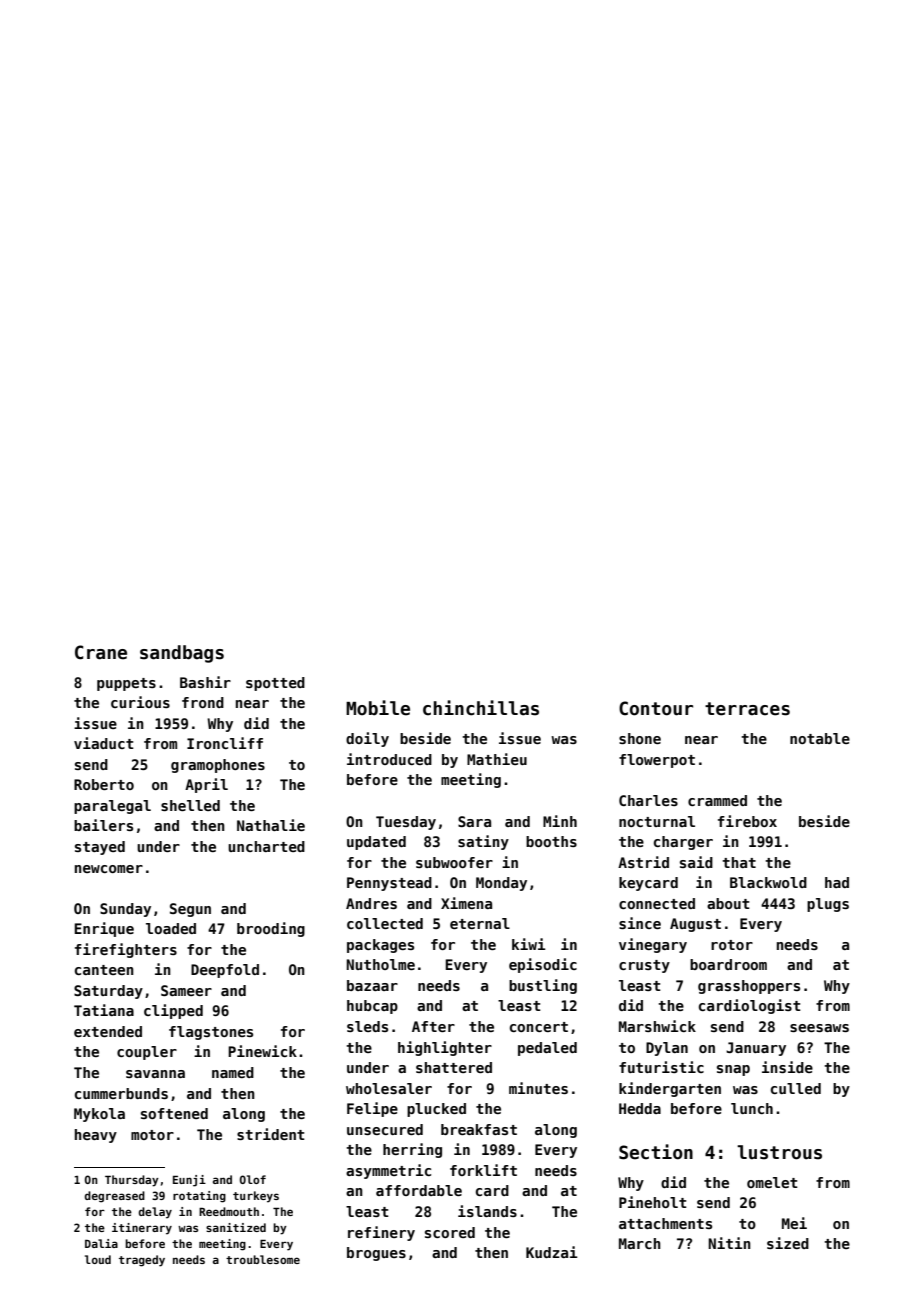 Image resolution: width=924 pixels, height=1308 pixels. Describe the element at coordinates (263, 1259) in the image. I see `troublesome` at that location.
